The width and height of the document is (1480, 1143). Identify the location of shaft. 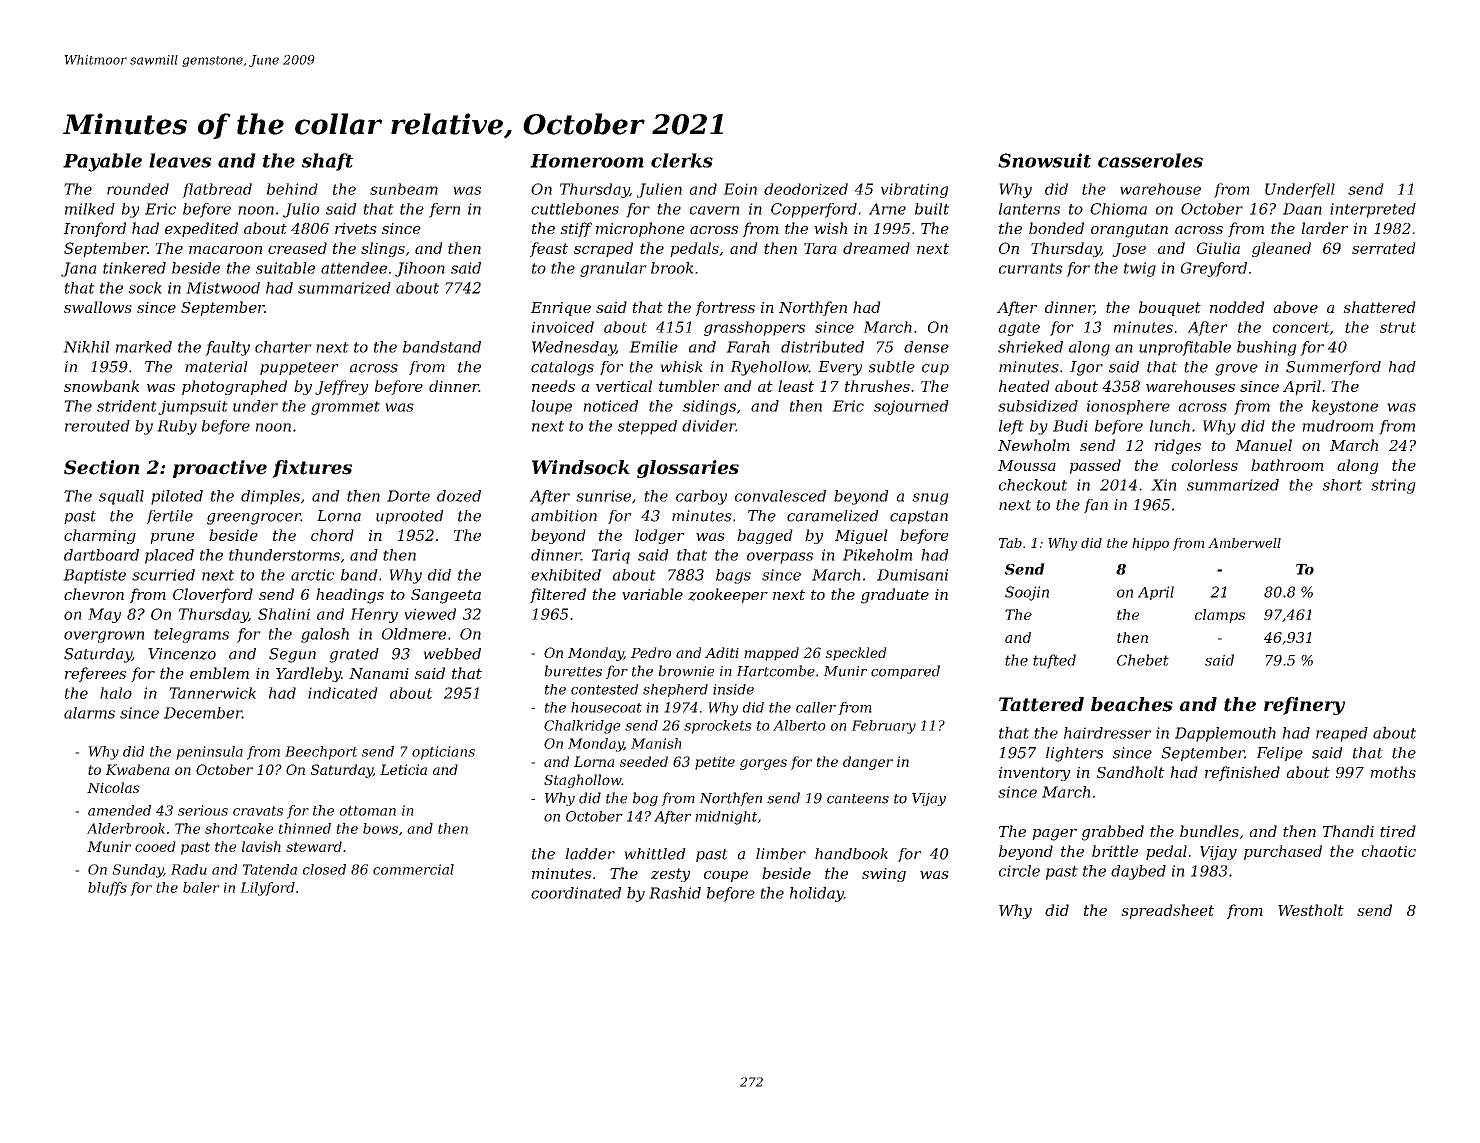
(327, 162).
